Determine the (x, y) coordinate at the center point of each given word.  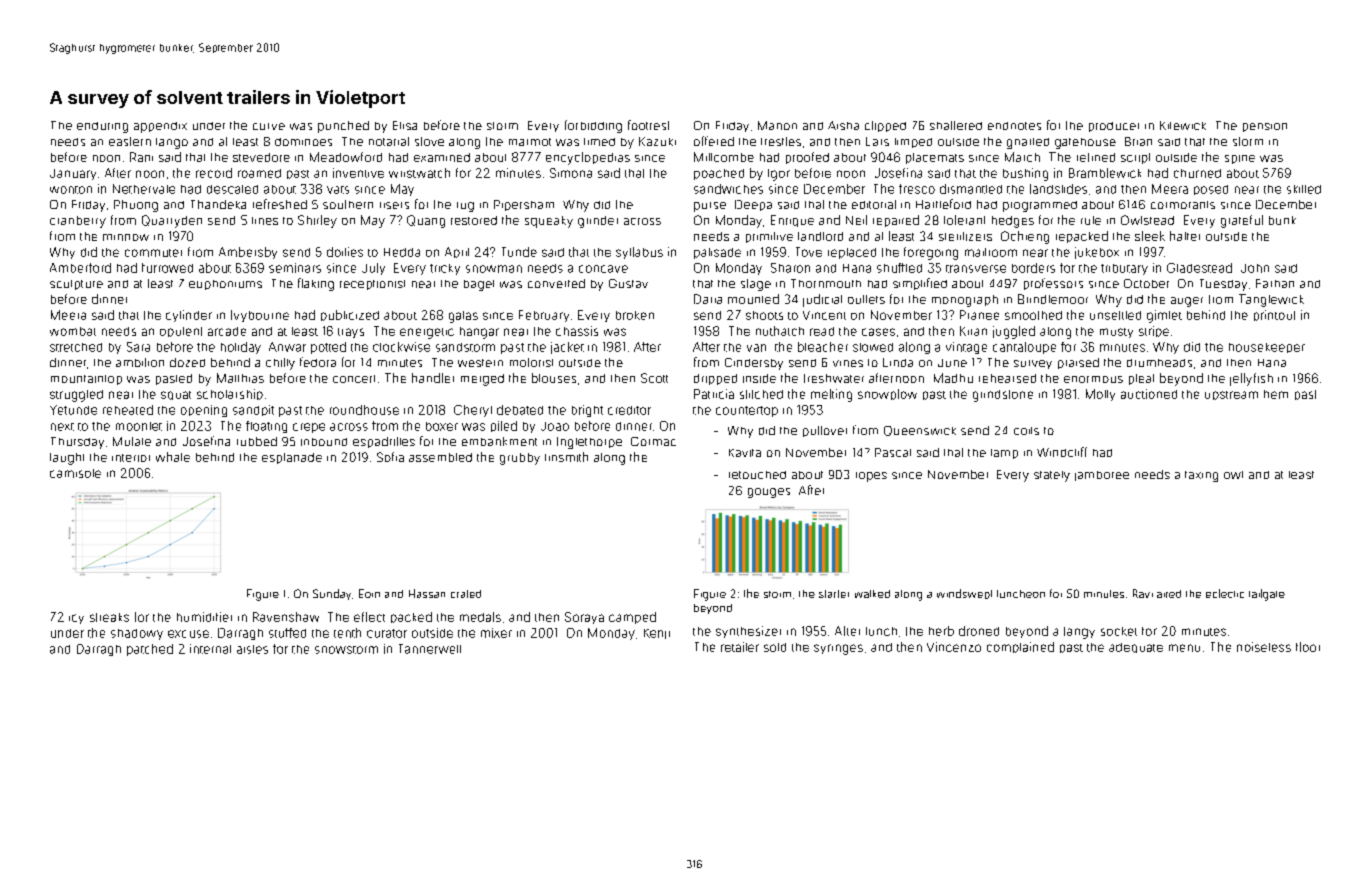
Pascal (893, 452)
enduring (102, 127)
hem (1276, 394)
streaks (109, 617)
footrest (648, 125)
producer (1114, 127)
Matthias (240, 378)
